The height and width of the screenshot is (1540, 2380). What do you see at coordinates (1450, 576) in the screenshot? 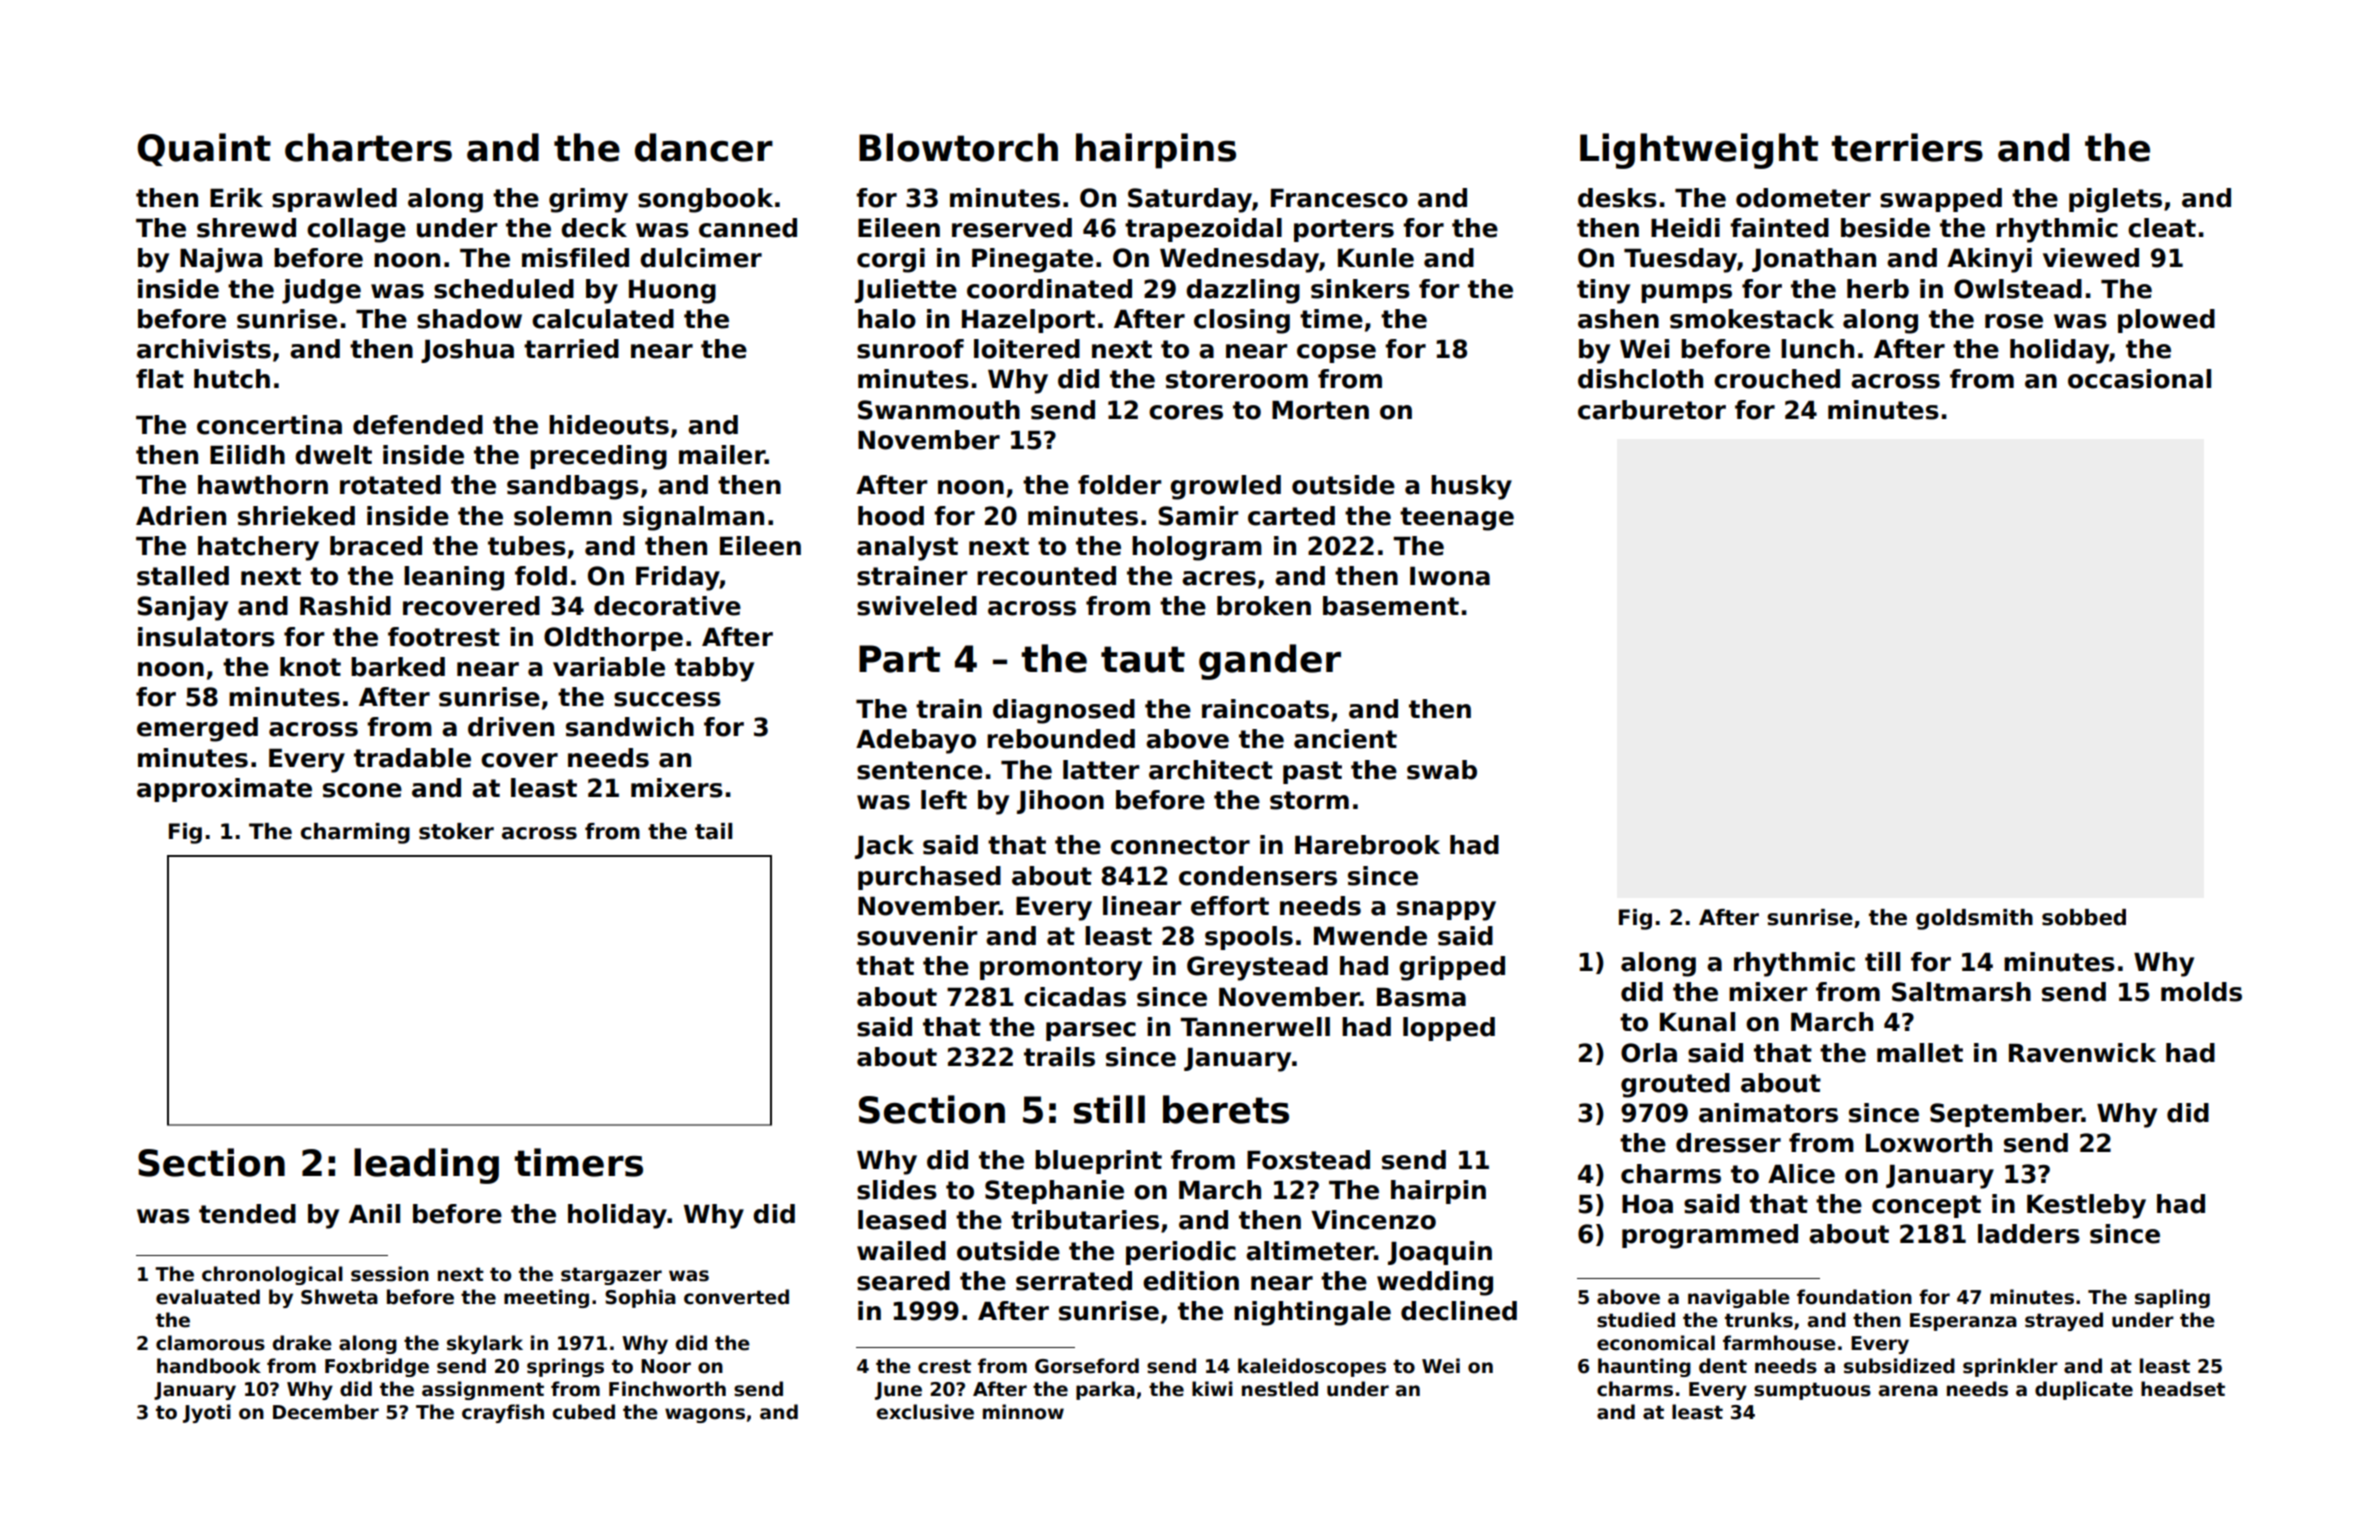
I see `Iwona` at bounding box center [1450, 576].
